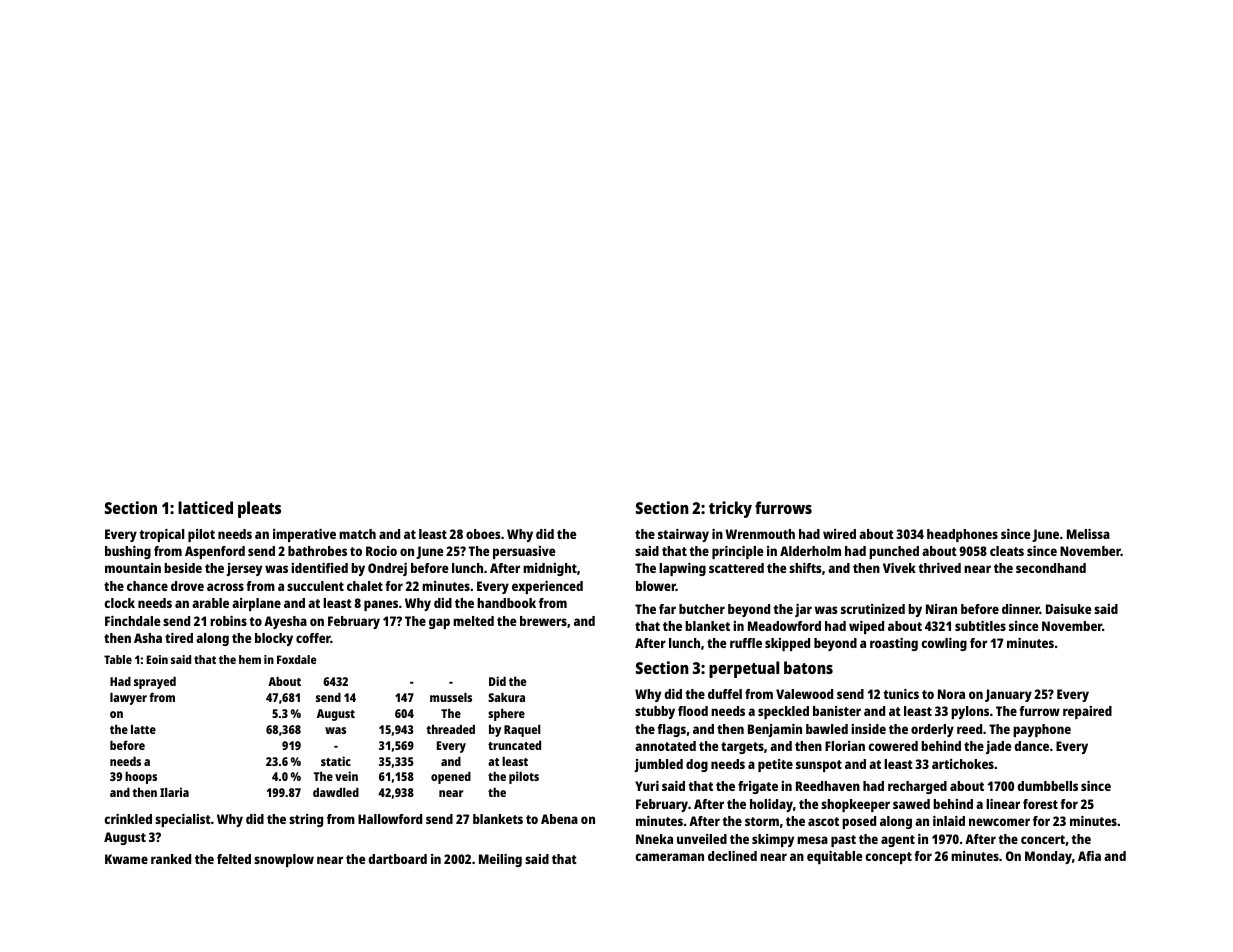 This screenshot has width=1233, height=952. Describe the element at coordinates (259, 509) in the screenshot. I see `pleats` at that location.
